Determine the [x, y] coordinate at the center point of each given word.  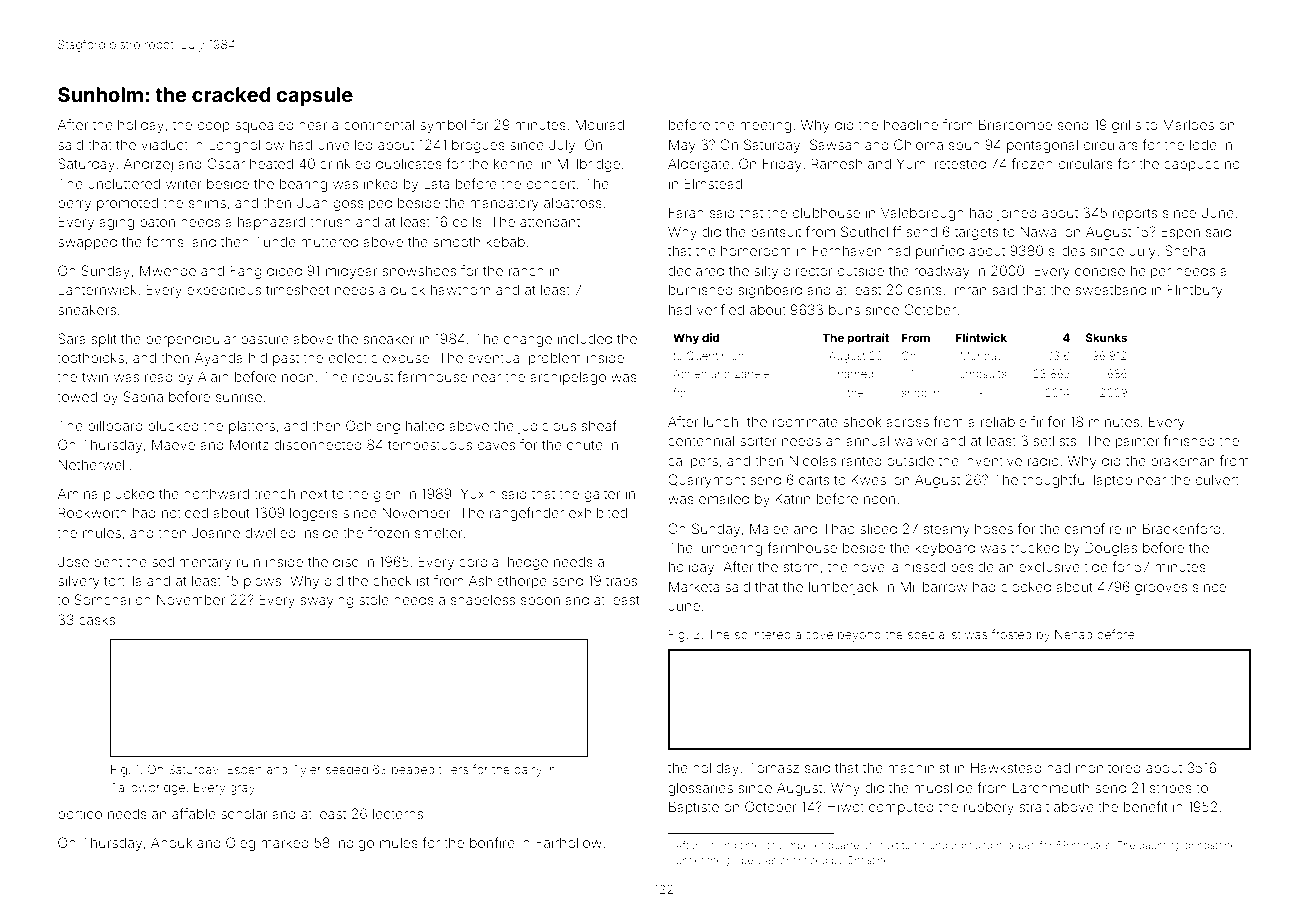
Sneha [1185, 250]
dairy [528, 771]
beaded [413, 769]
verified [720, 309]
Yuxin [478, 493]
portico [80, 815]
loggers [314, 514]
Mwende [168, 270]
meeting [765, 126]
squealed [264, 126]
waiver [915, 441]
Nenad [1073, 634]
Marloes [1188, 124]
